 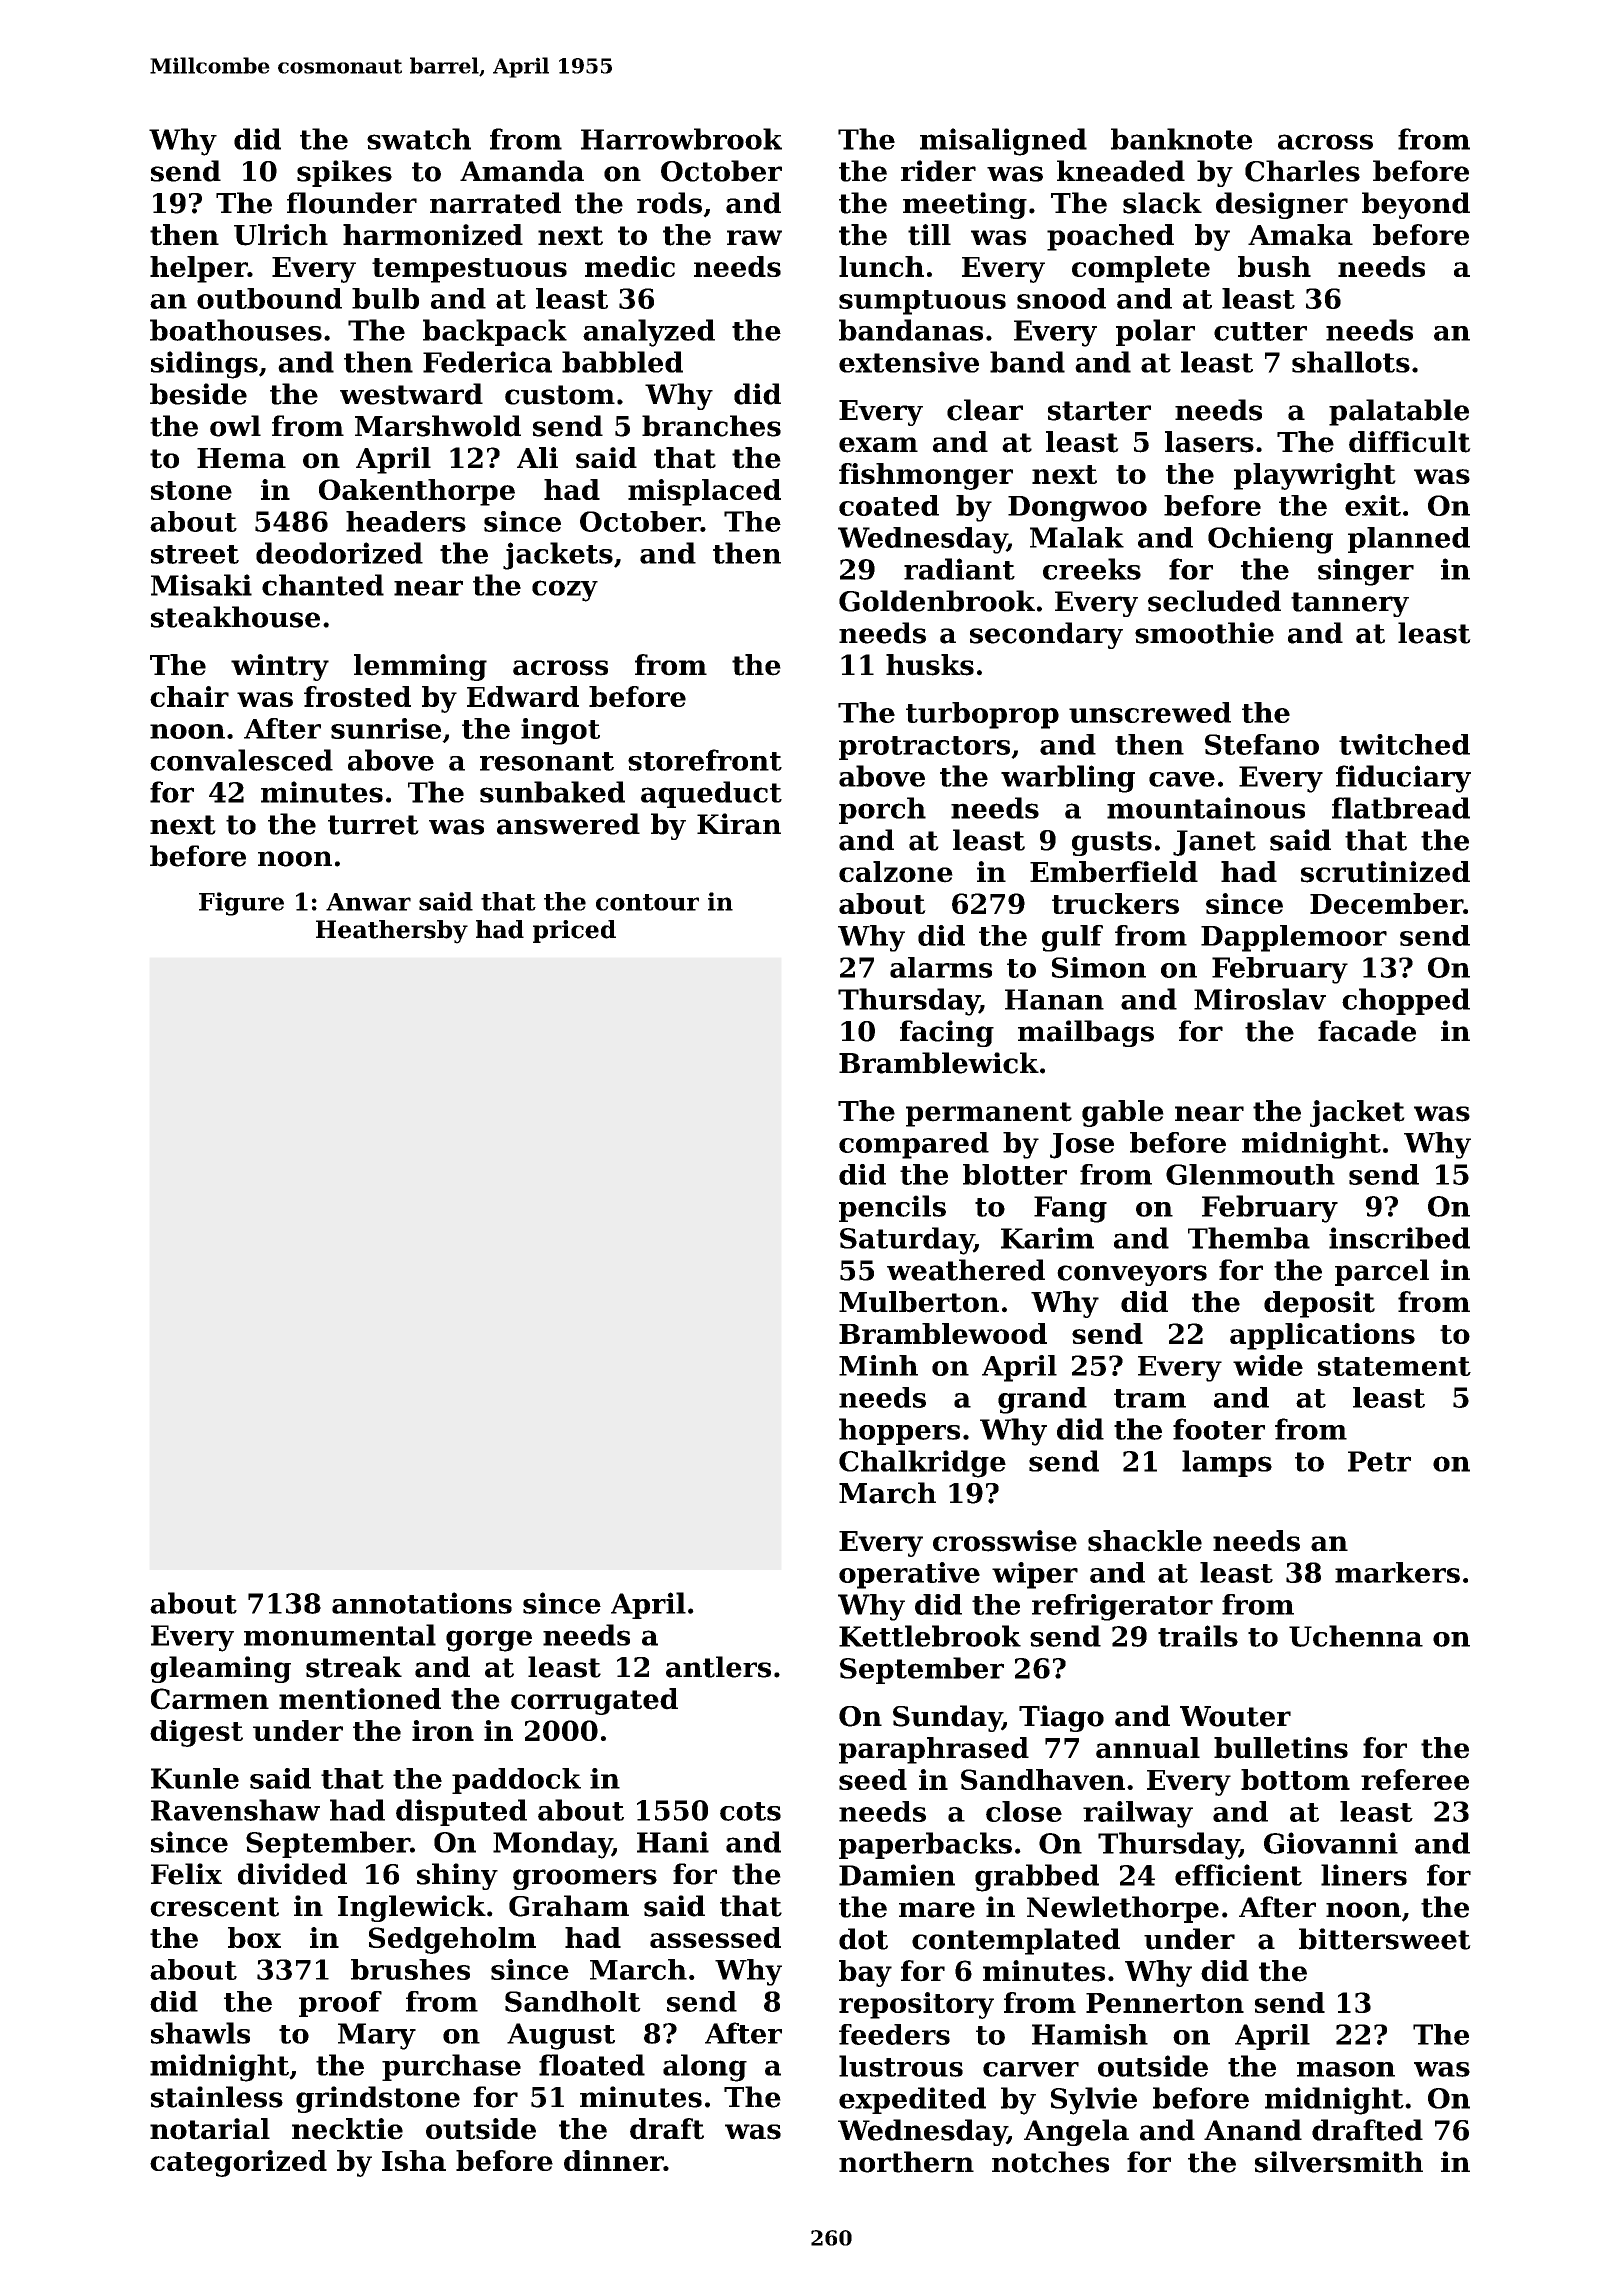 I want to click on pencils, so click(x=892, y=1208).
